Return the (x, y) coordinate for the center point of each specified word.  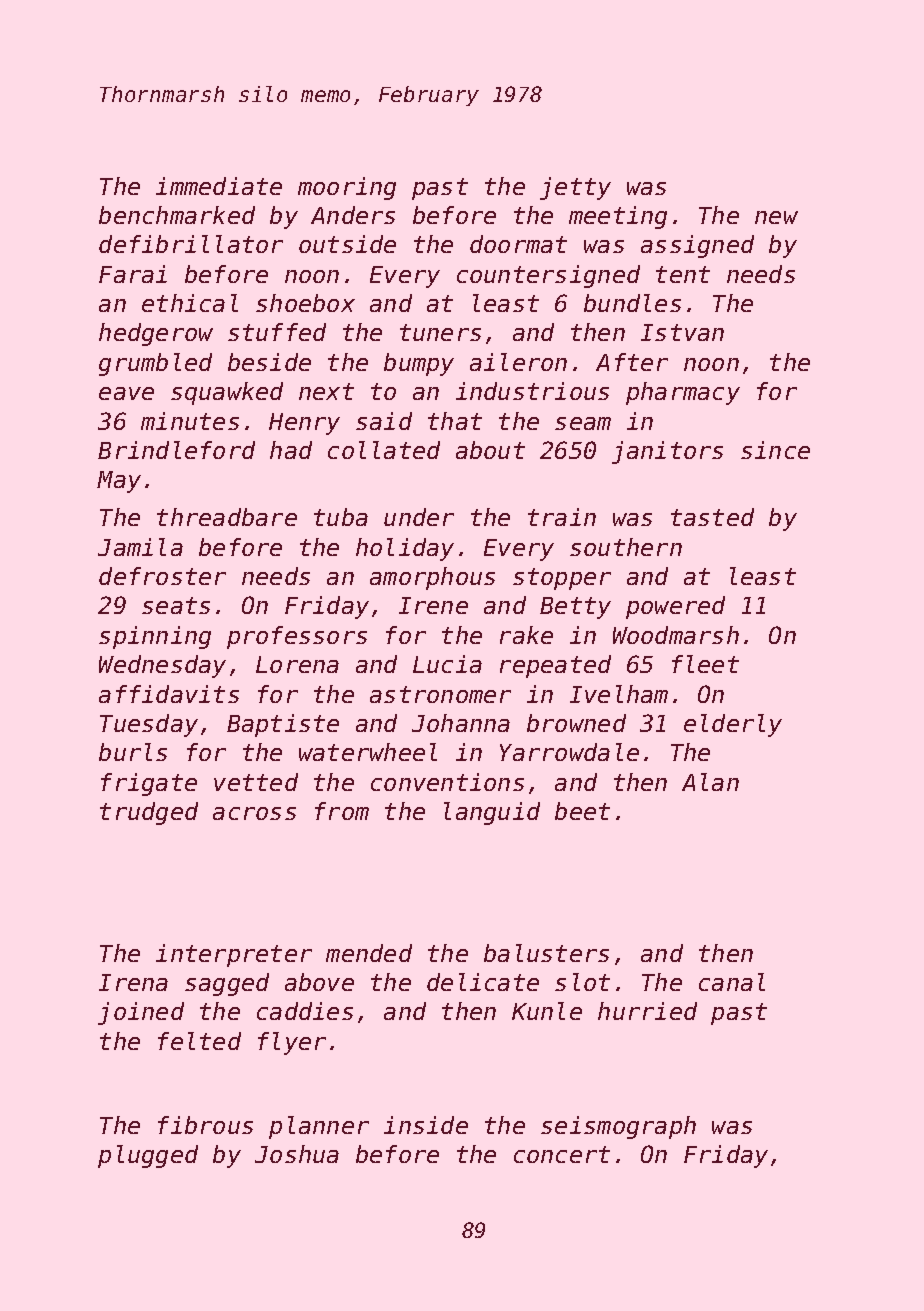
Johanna (461, 723)
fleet (705, 664)
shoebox (305, 303)
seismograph (618, 1127)
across (254, 813)
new (776, 217)
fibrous (205, 1125)
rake (526, 635)
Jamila (140, 547)
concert (562, 1154)
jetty (575, 188)
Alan (710, 782)
